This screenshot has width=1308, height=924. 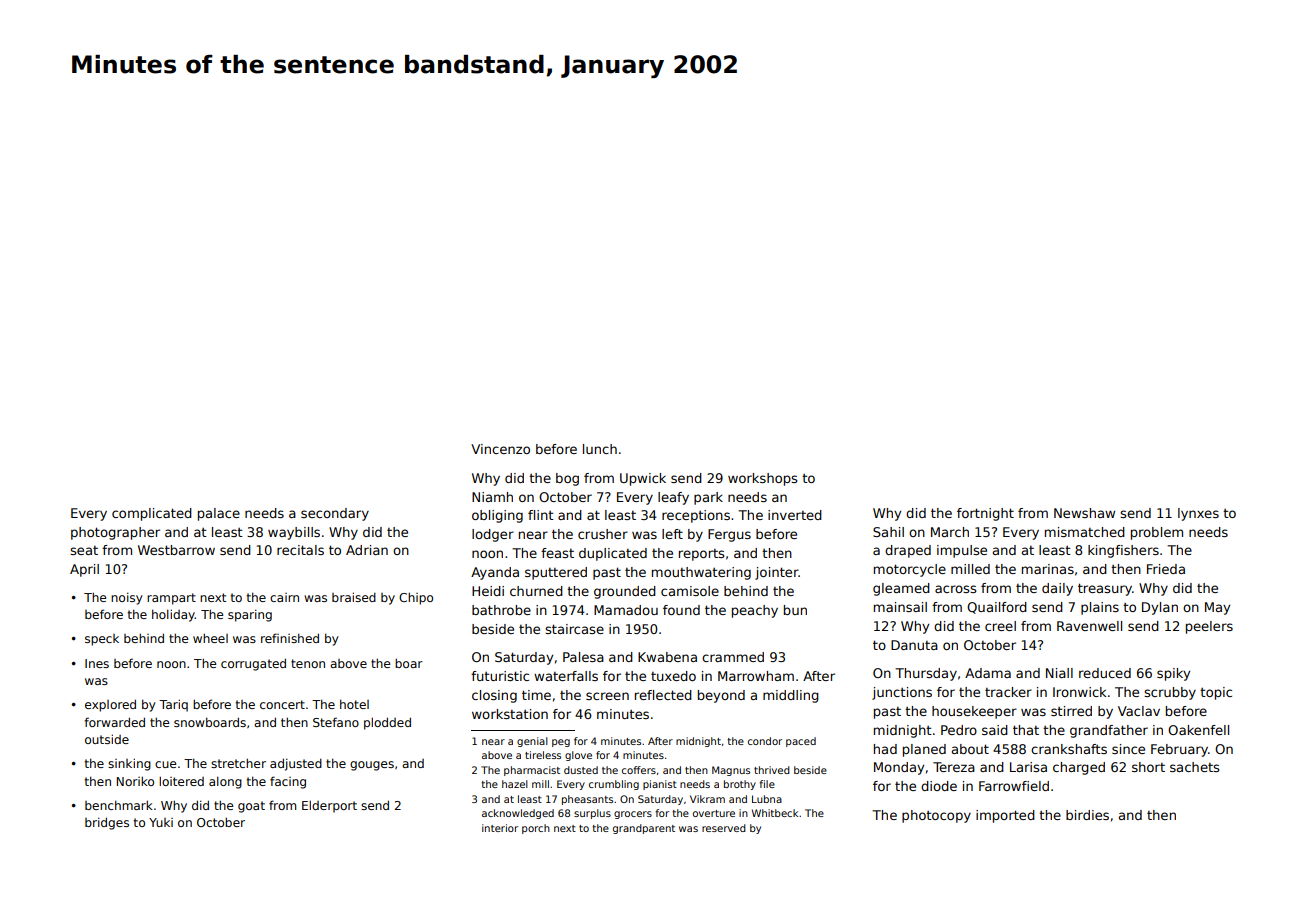 I want to click on complicated, so click(x=152, y=514).
